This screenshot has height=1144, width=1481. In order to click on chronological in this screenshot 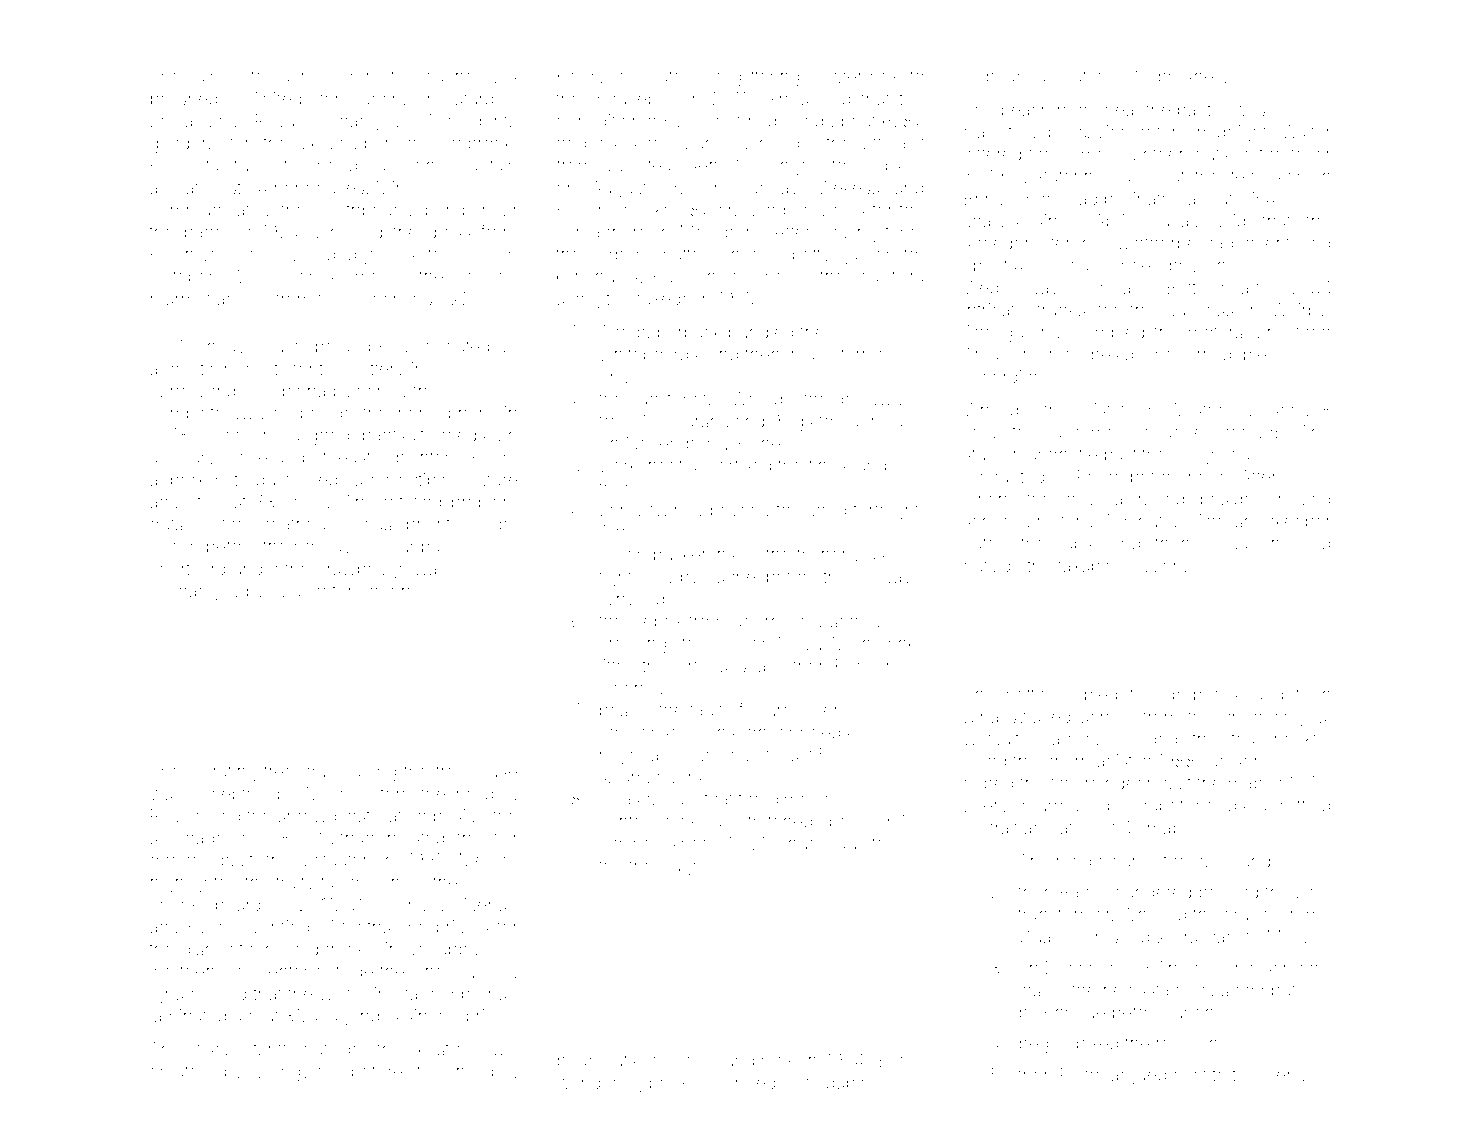, I will do `click(1276, 718)`.
